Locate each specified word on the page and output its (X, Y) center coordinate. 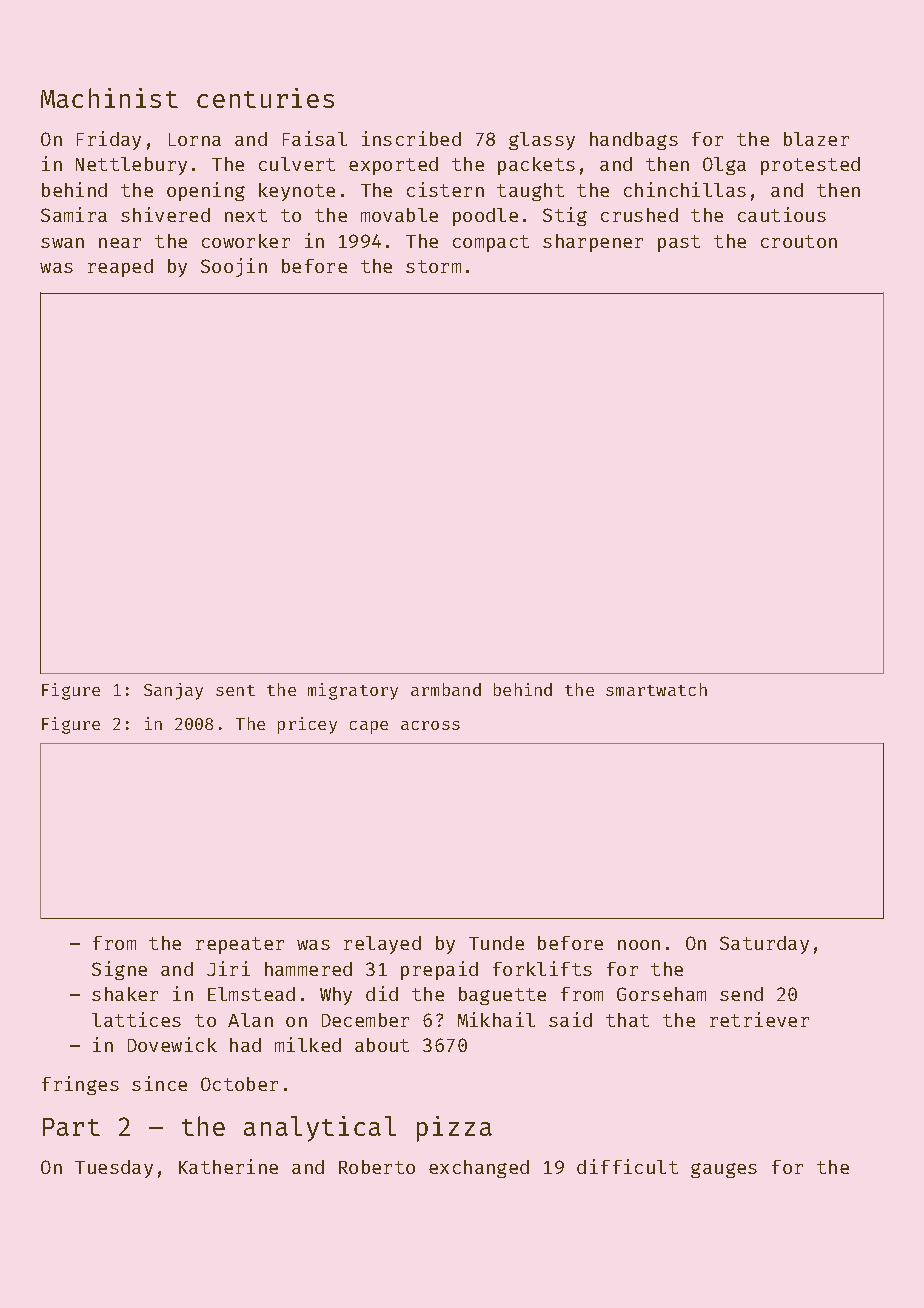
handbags (634, 141)
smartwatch (656, 689)
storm (433, 266)
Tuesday (114, 1169)
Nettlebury (131, 166)
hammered (308, 969)
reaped (120, 268)
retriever (759, 1019)
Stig (565, 216)
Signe (119, 970)
